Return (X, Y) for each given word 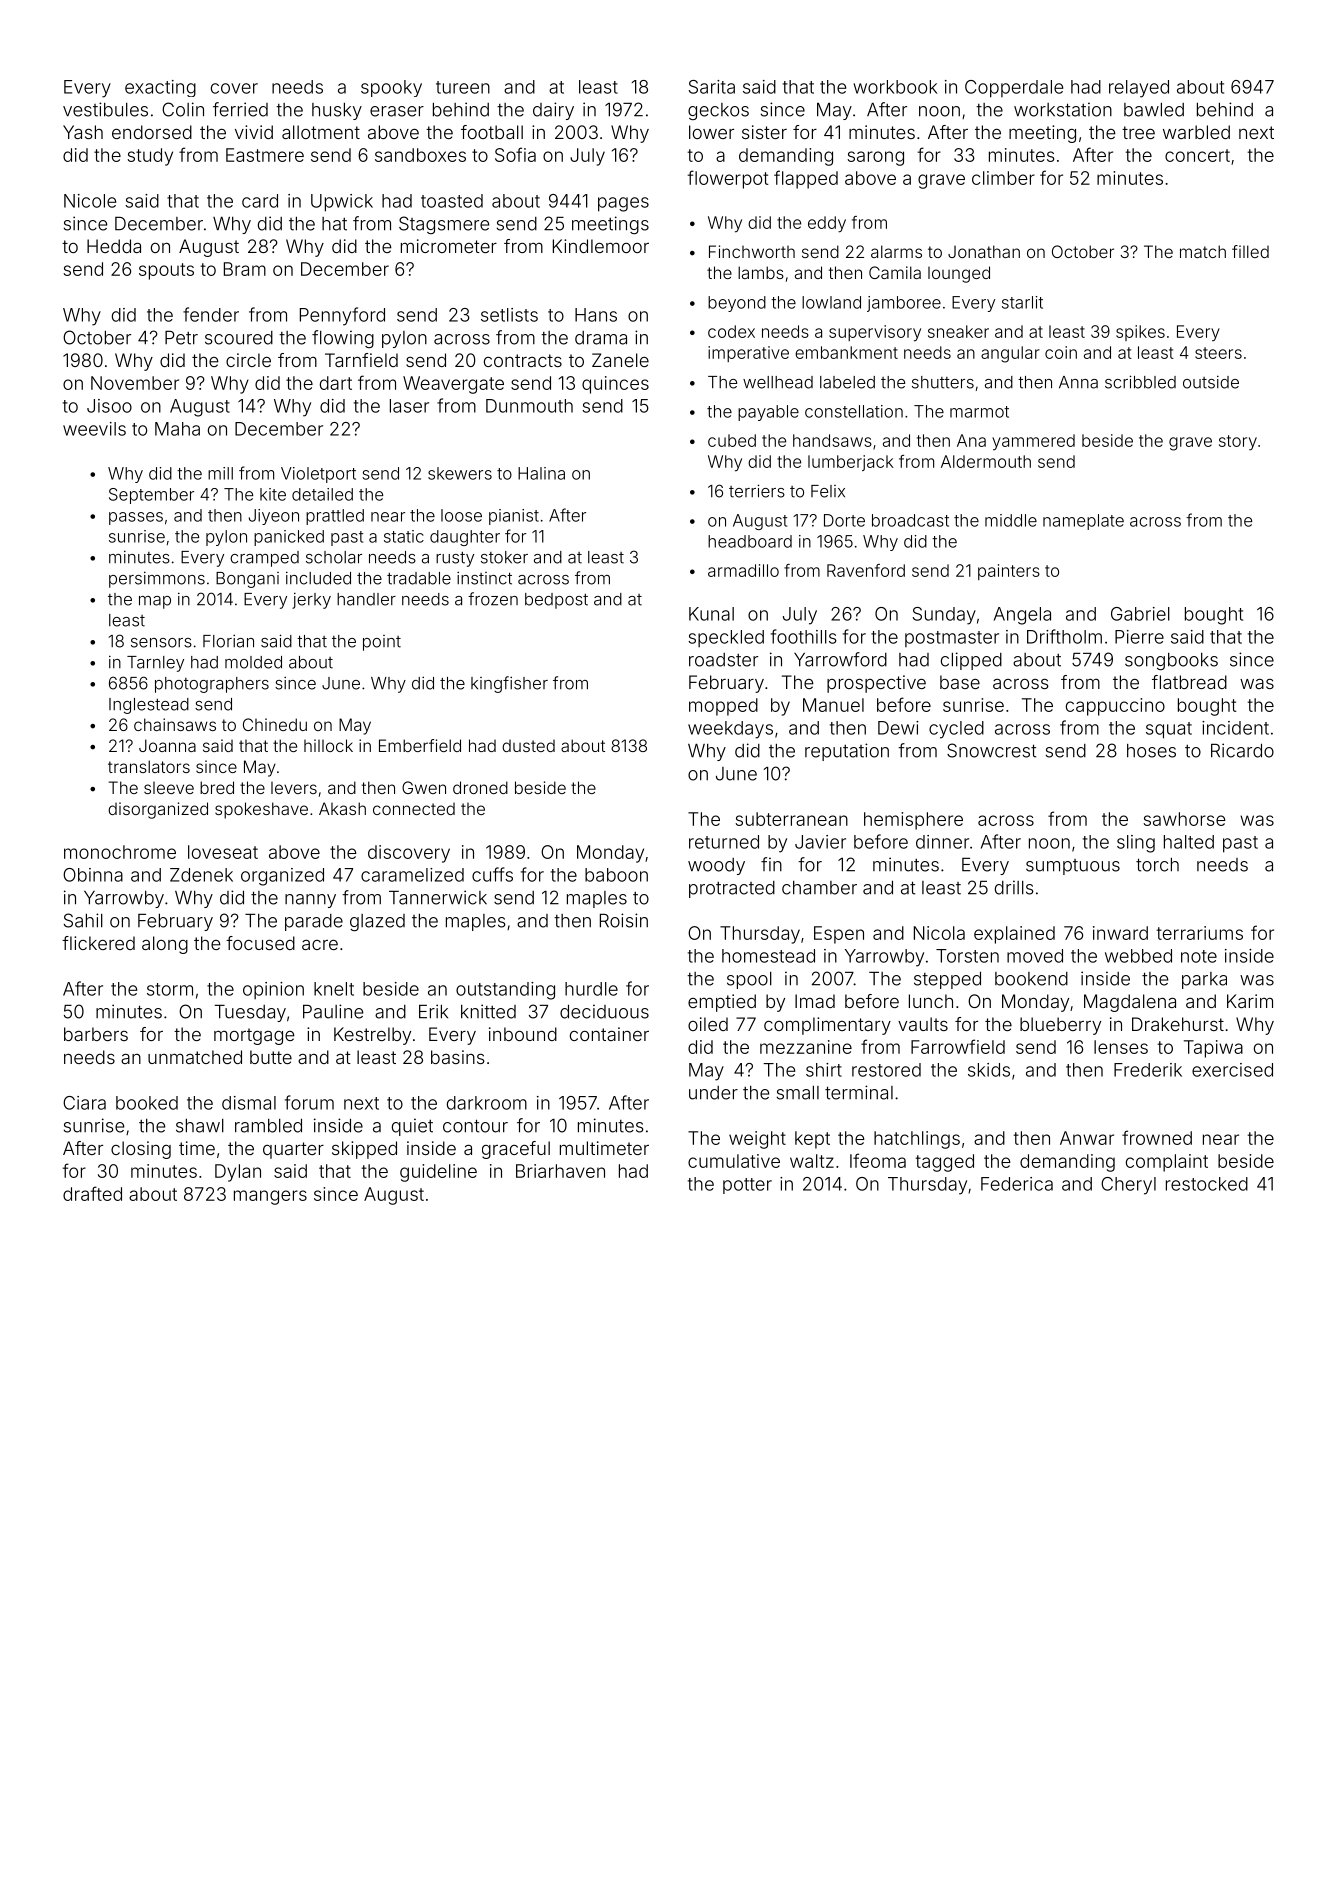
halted (1189, 842)
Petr (181, 338)
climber (1003, 178)
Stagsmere (444, 225)
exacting (160, 88)
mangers (270, 1197)
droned (480, 787)
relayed (1139, 89)
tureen (463, 87)
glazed (377, 922)
